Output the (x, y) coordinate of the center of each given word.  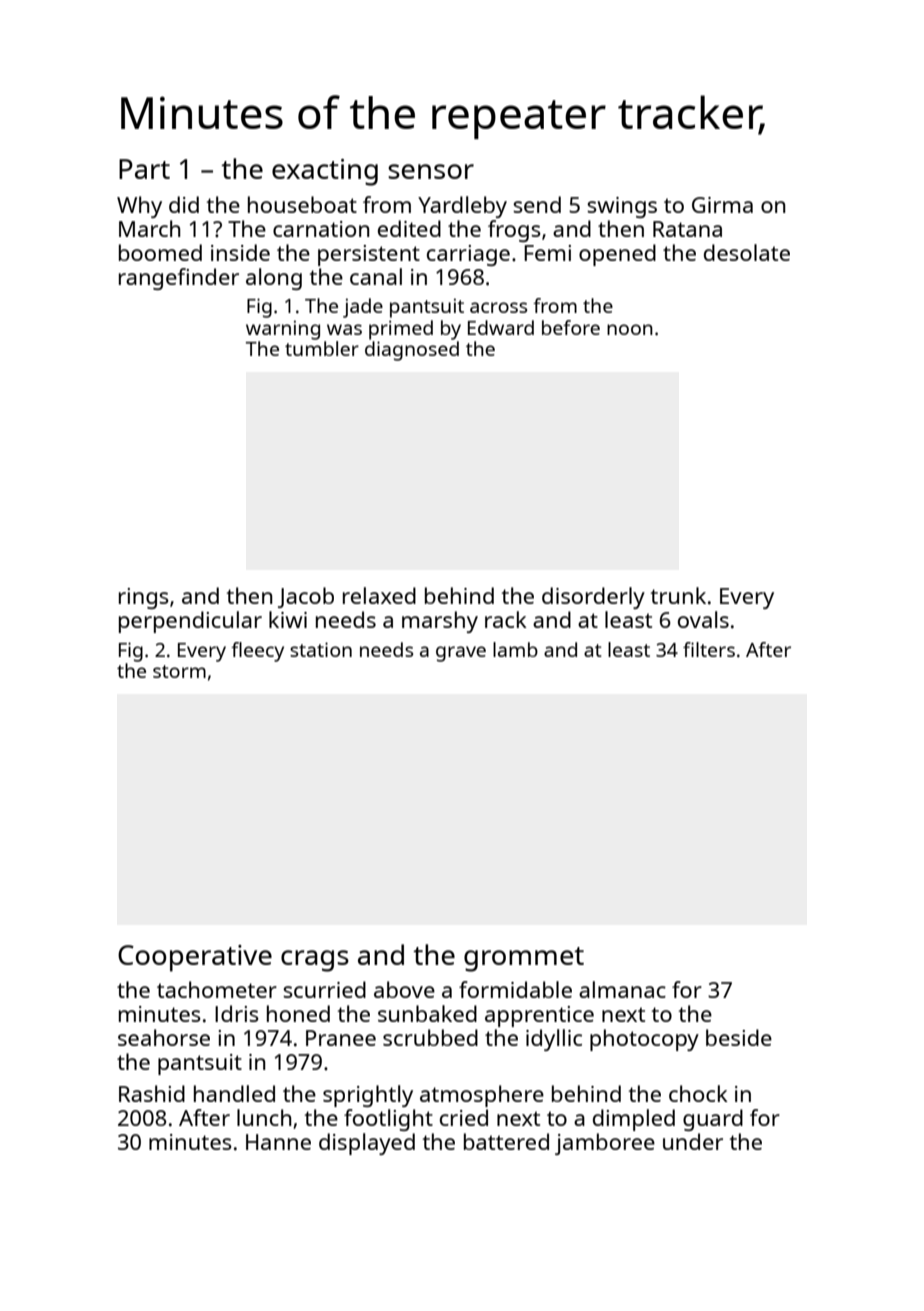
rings (144, 598)
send (537, 204)
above (404, 989)
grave (461, 654)
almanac (622, 989)
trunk (678, 595)
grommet (524, 959)
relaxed (379, 595)
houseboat (302, 204)
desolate (747, 252)
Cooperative (195, 958)
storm (179, 671)
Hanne (278, 1142)
